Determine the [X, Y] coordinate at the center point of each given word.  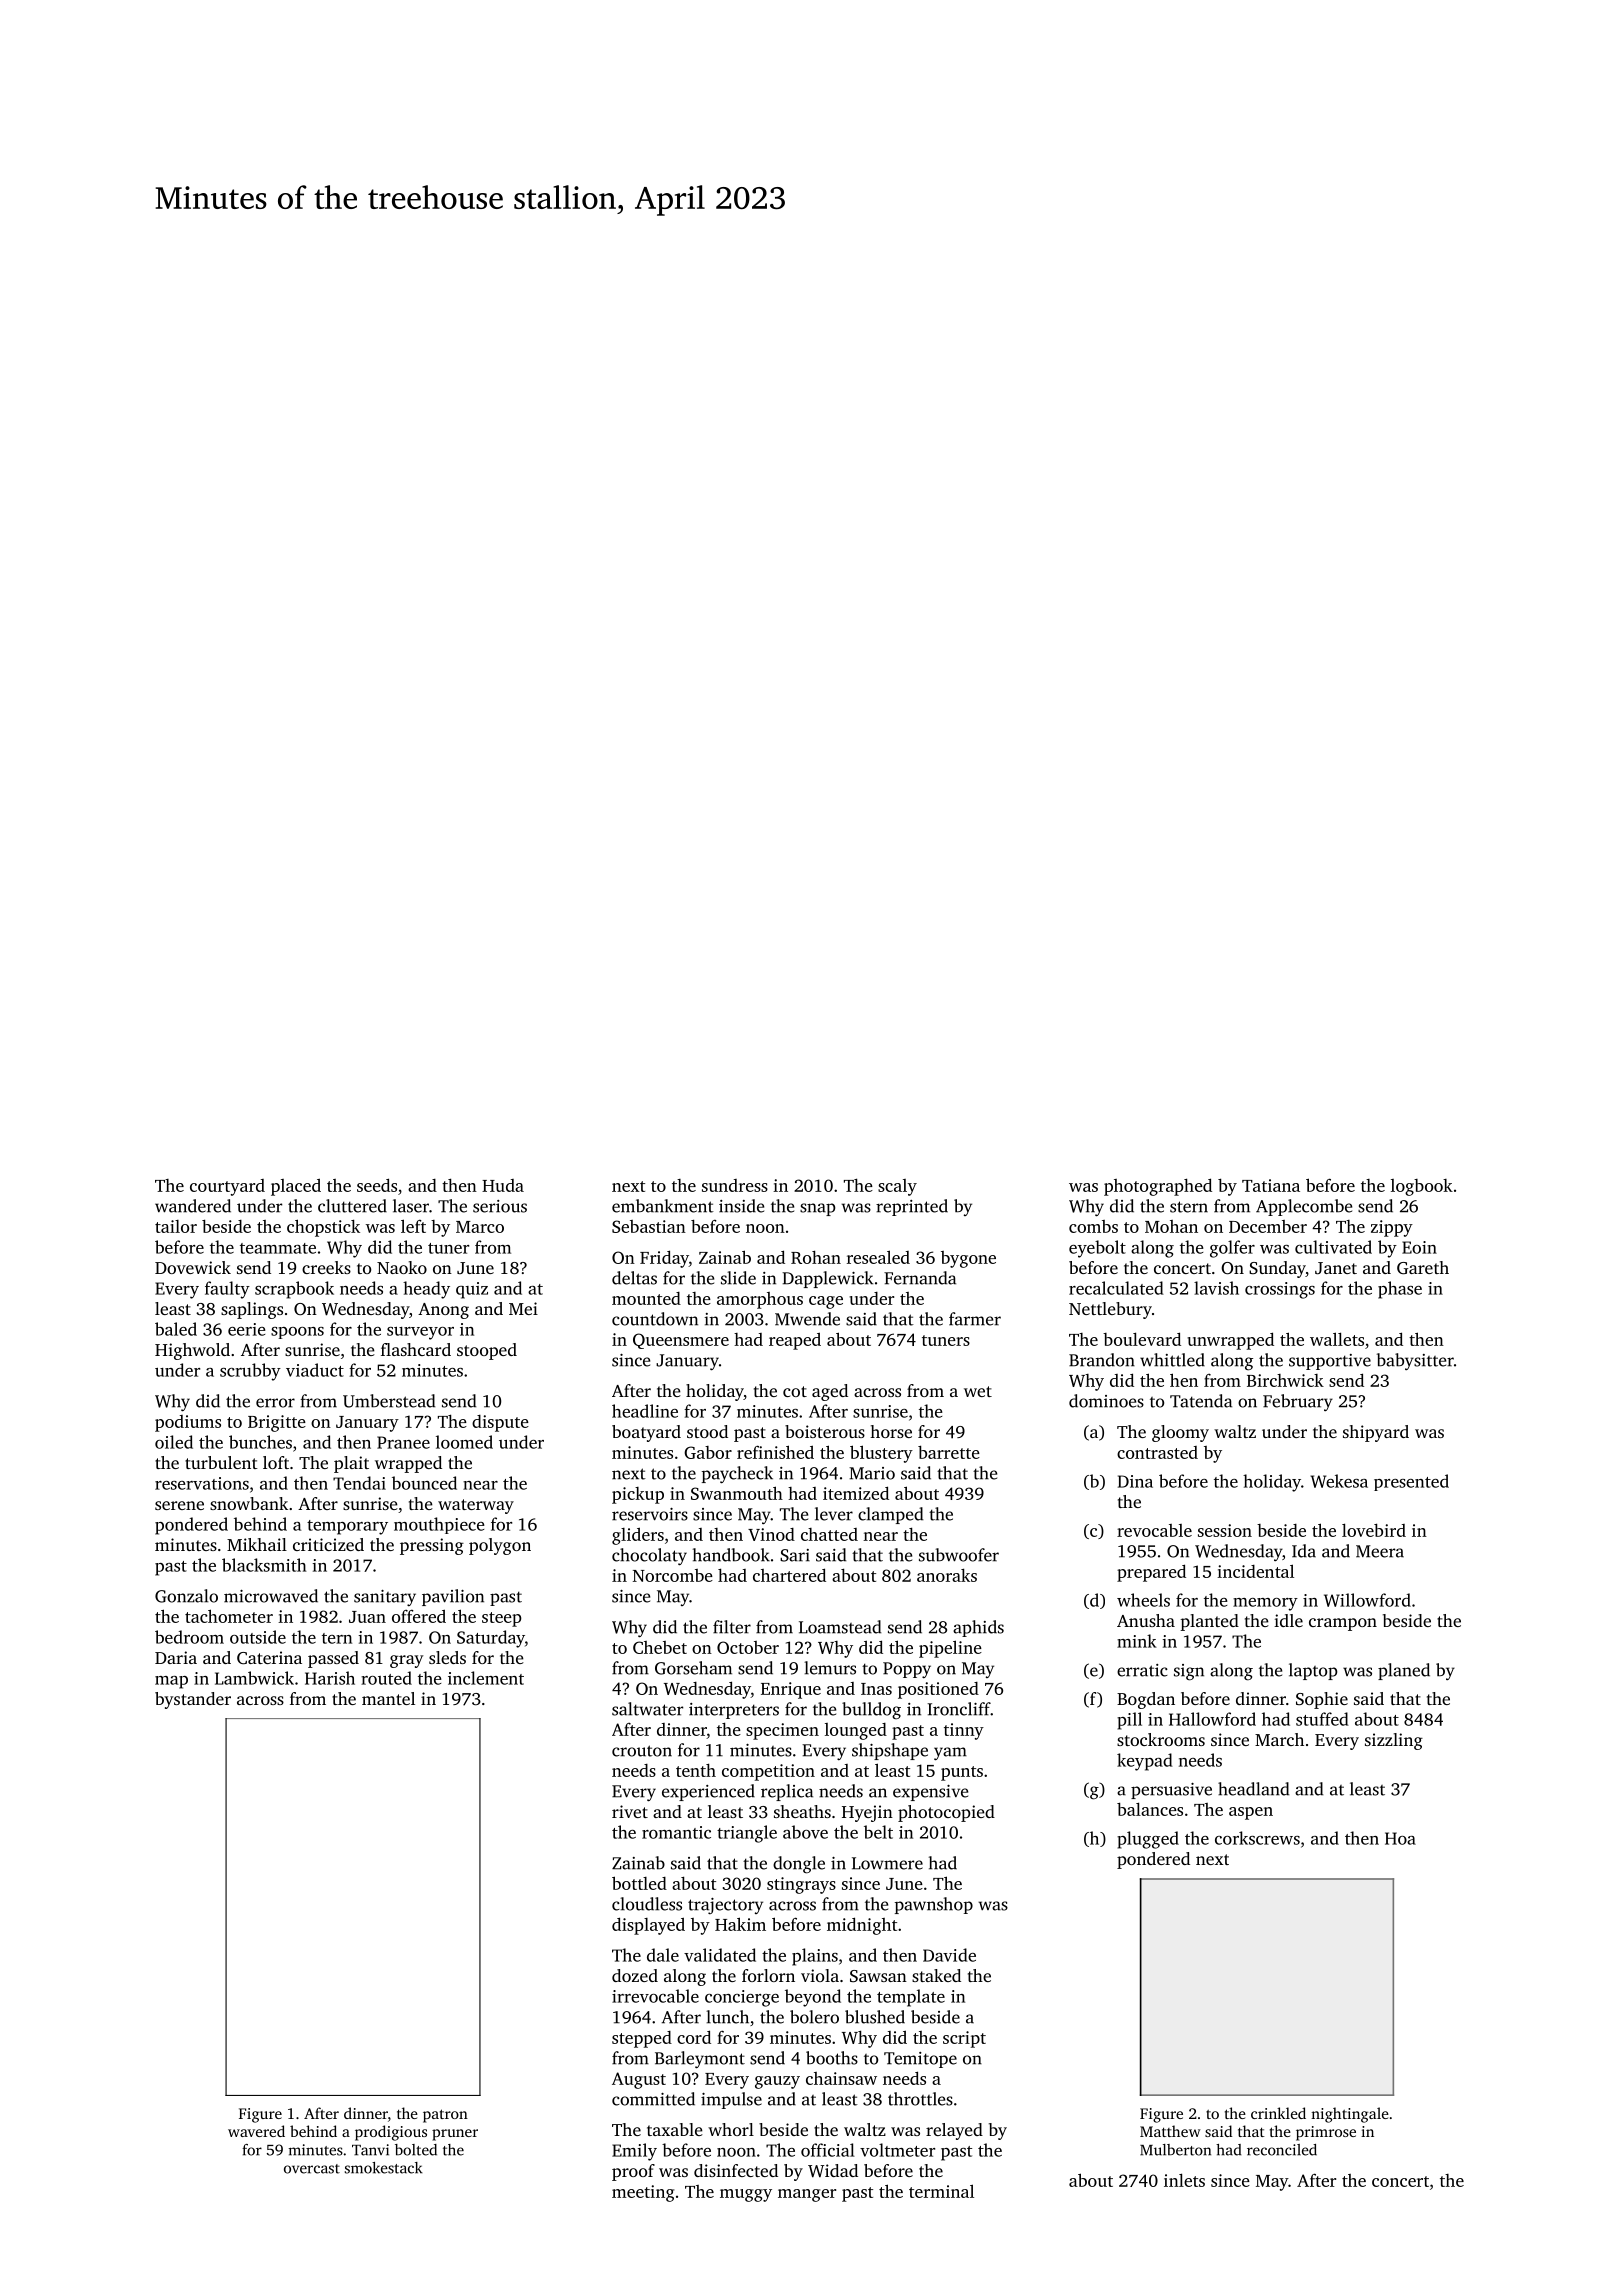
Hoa [1400, 1838]
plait [351, 1464]
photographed [1158, 1187]
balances [1150, 1809]
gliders [638, 1536]
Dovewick [193, 1267]
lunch [727, 2017]
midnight [862, 1926]
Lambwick [254, 1678]
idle [1288, 1620]
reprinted [912, 1207]
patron [445, 2116]
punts [962, 1773]
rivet [630, 1811]
